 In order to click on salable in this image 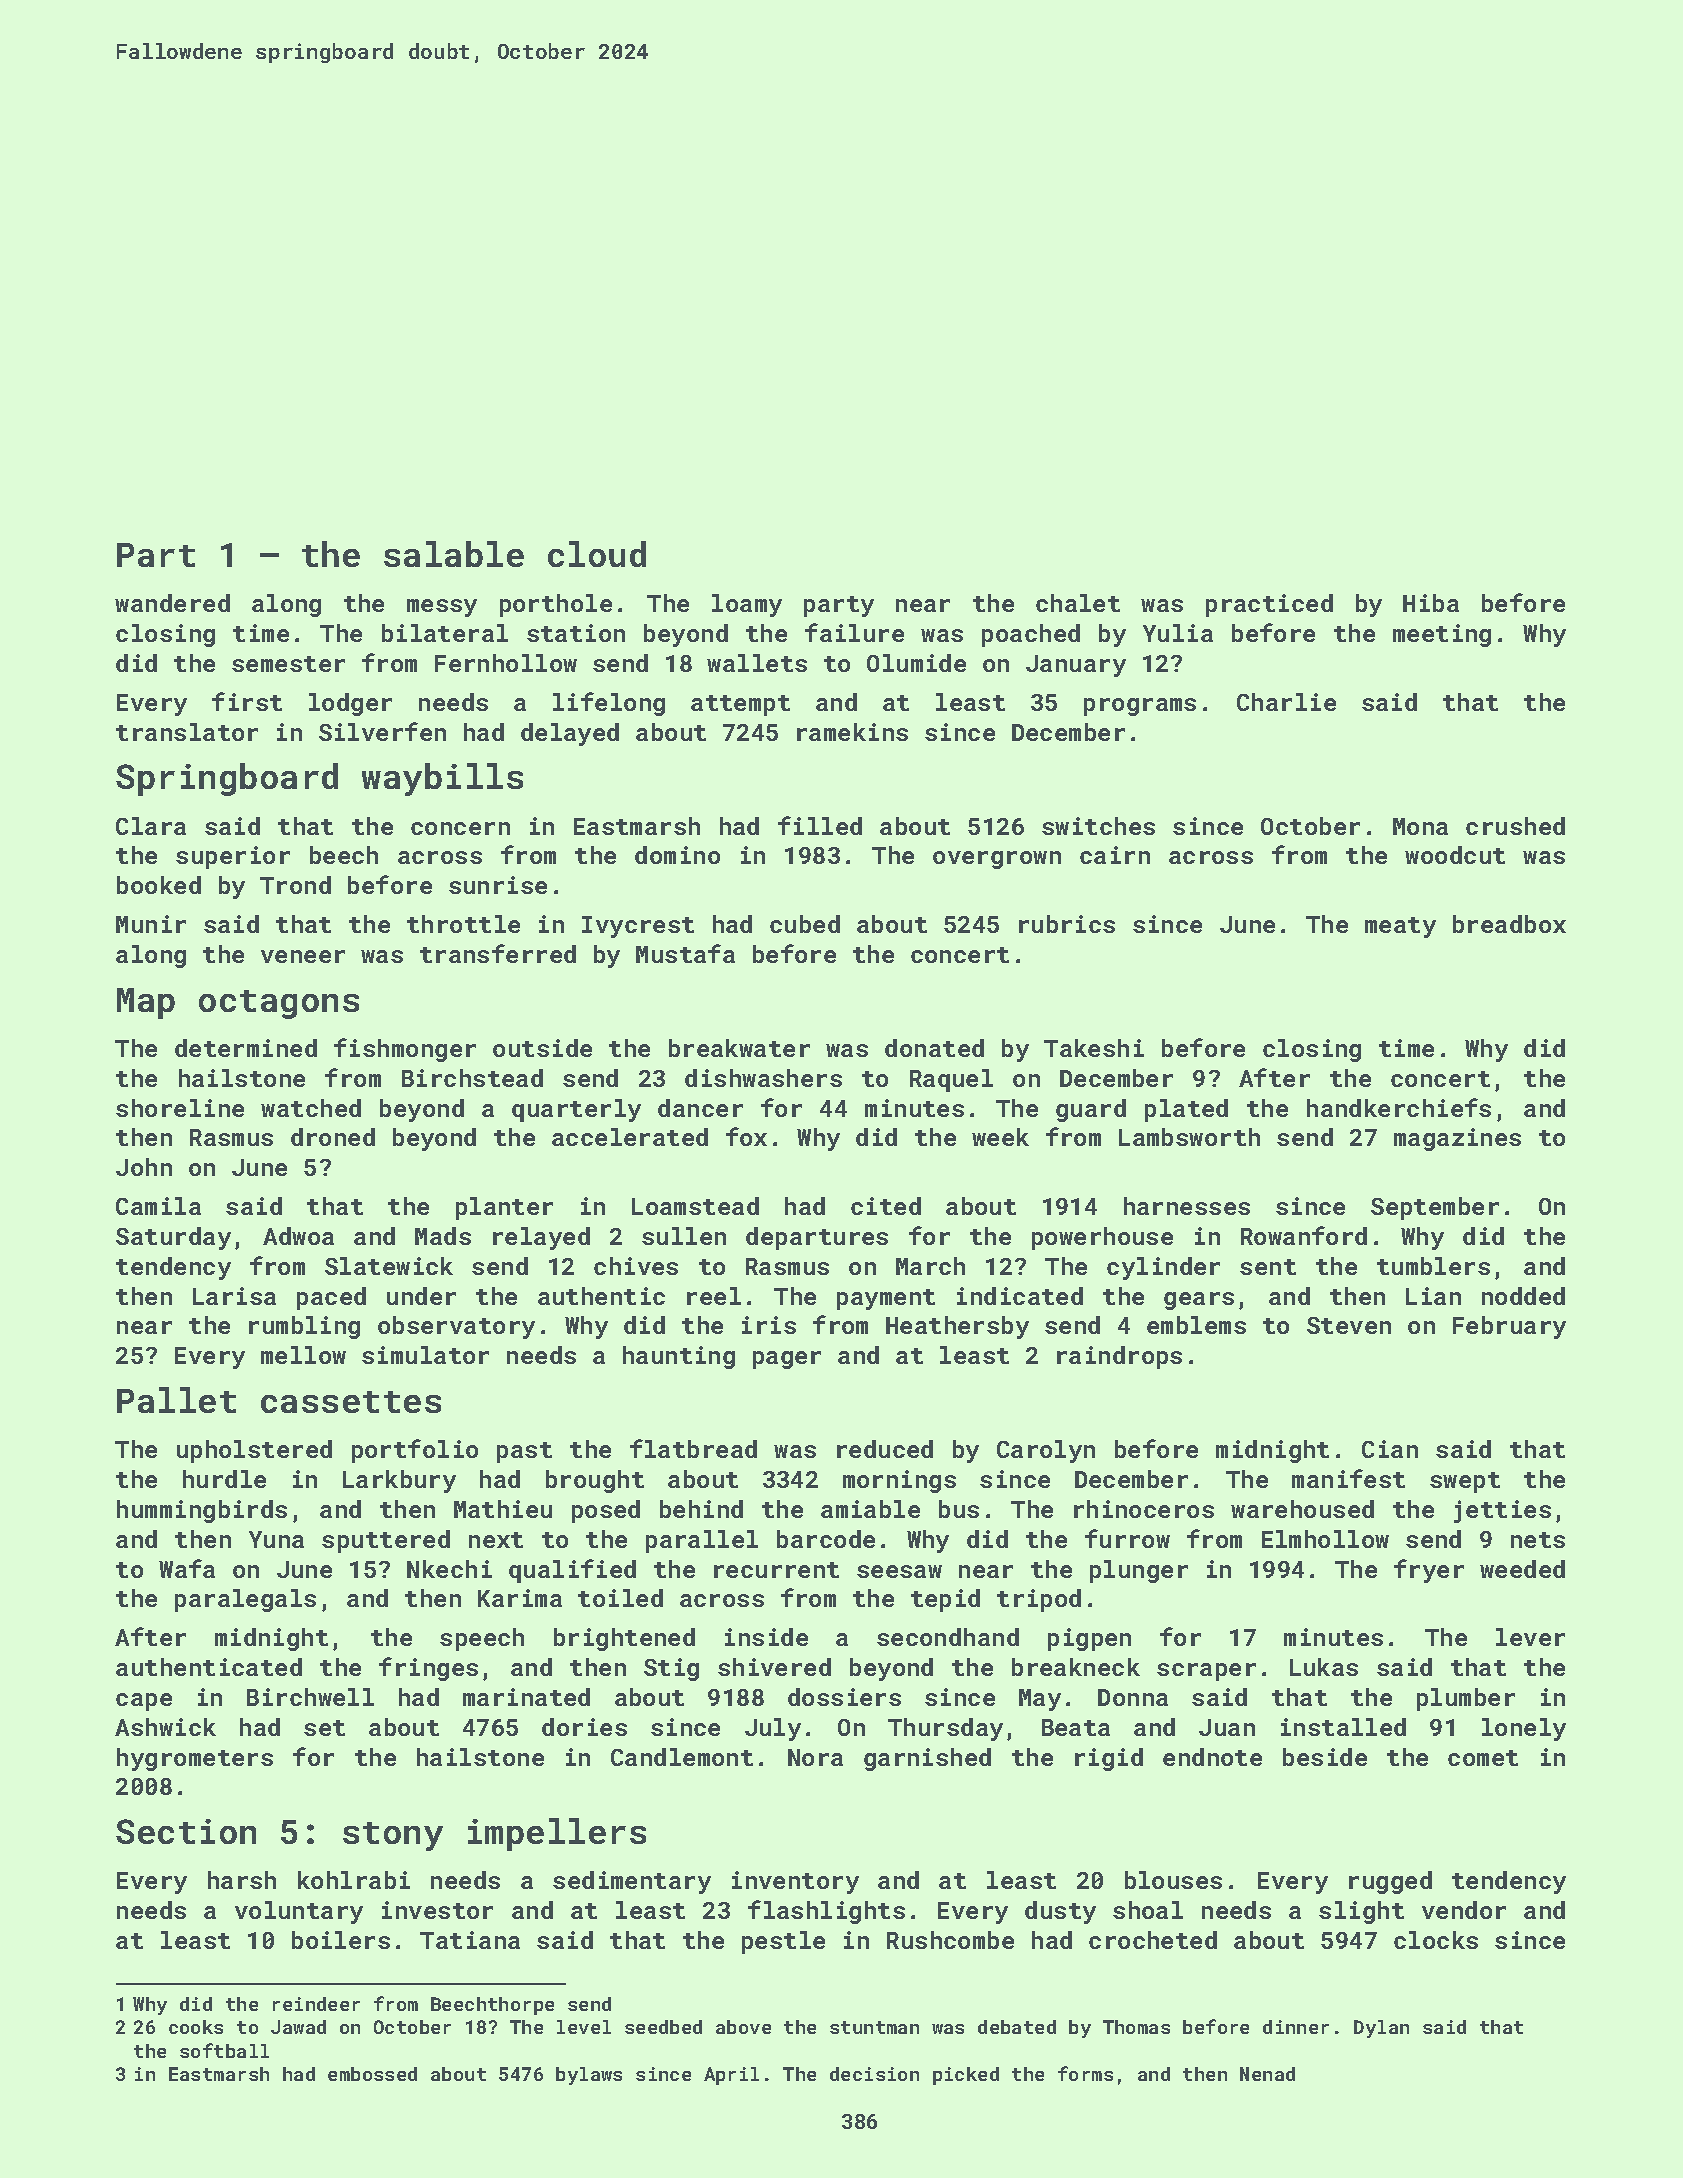, I will do `click(454, 554)`.
